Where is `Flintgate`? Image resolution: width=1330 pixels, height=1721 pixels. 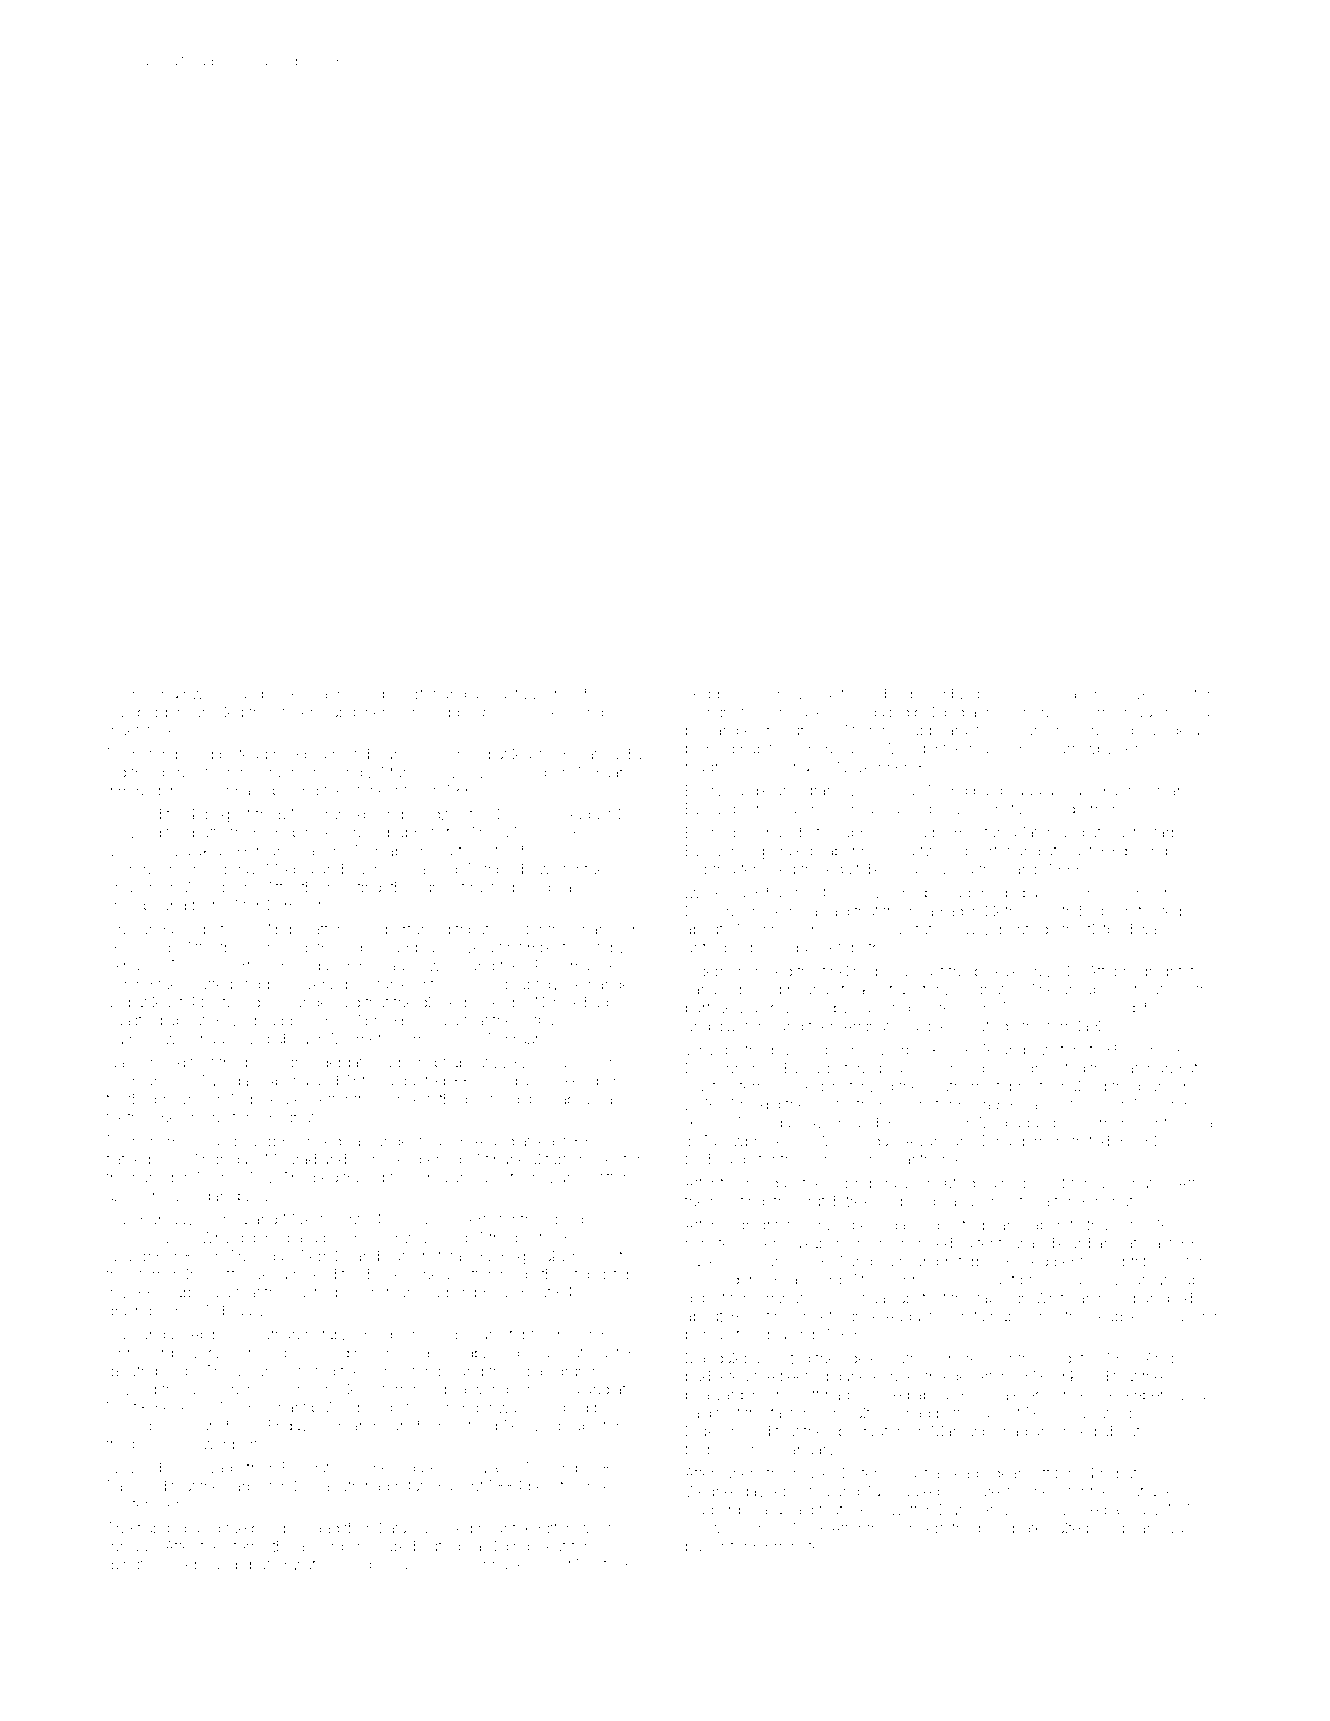 Flintgate is located at coordinates (310, 1469).
